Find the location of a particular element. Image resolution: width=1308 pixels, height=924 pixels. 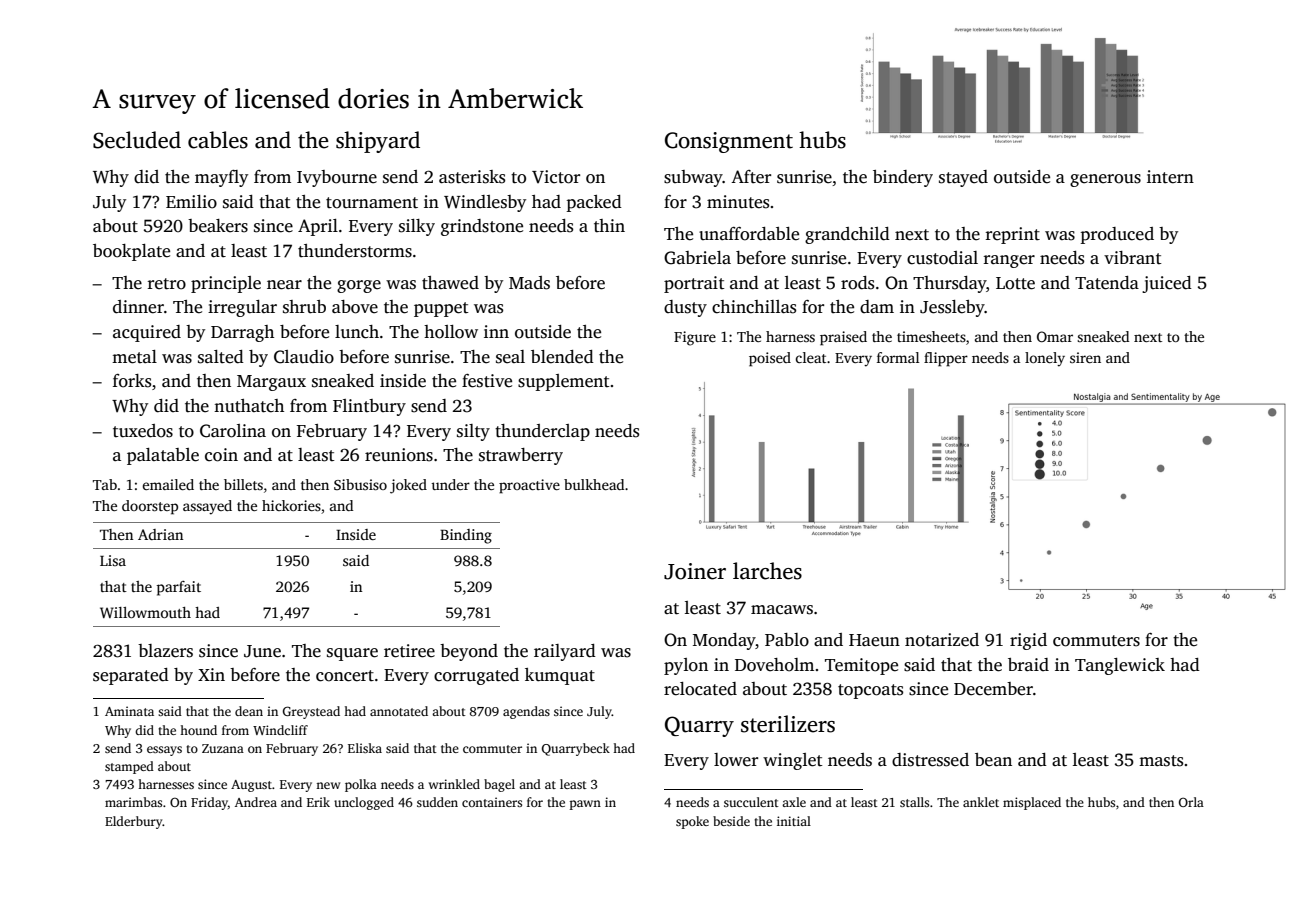

dusty is located at coordinates (685, 308).
